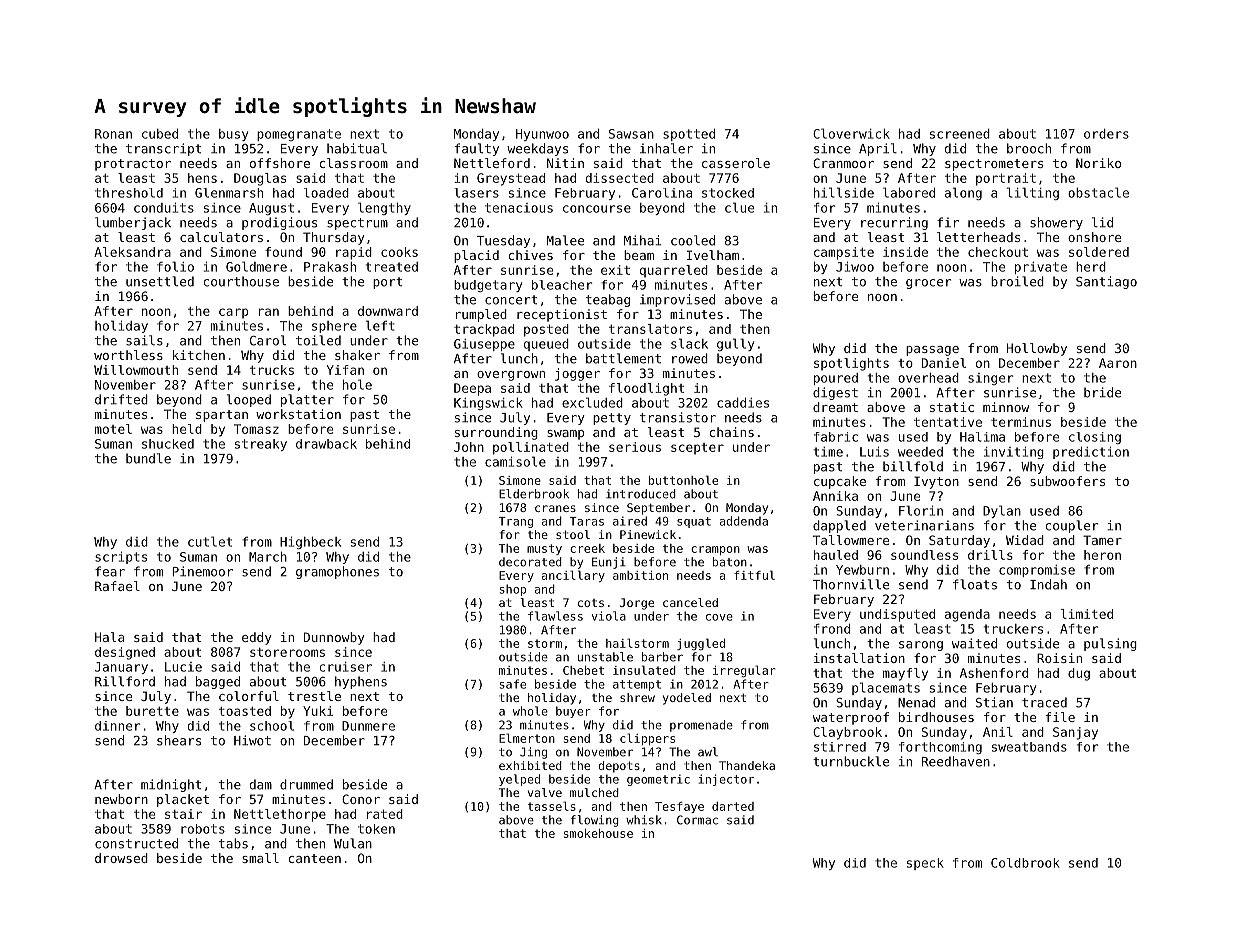 Image resolution: width=1233 pixels, height=952 pixels. Describe the element at coordinates (615, 270) in the page. I see `exit` at that location.
